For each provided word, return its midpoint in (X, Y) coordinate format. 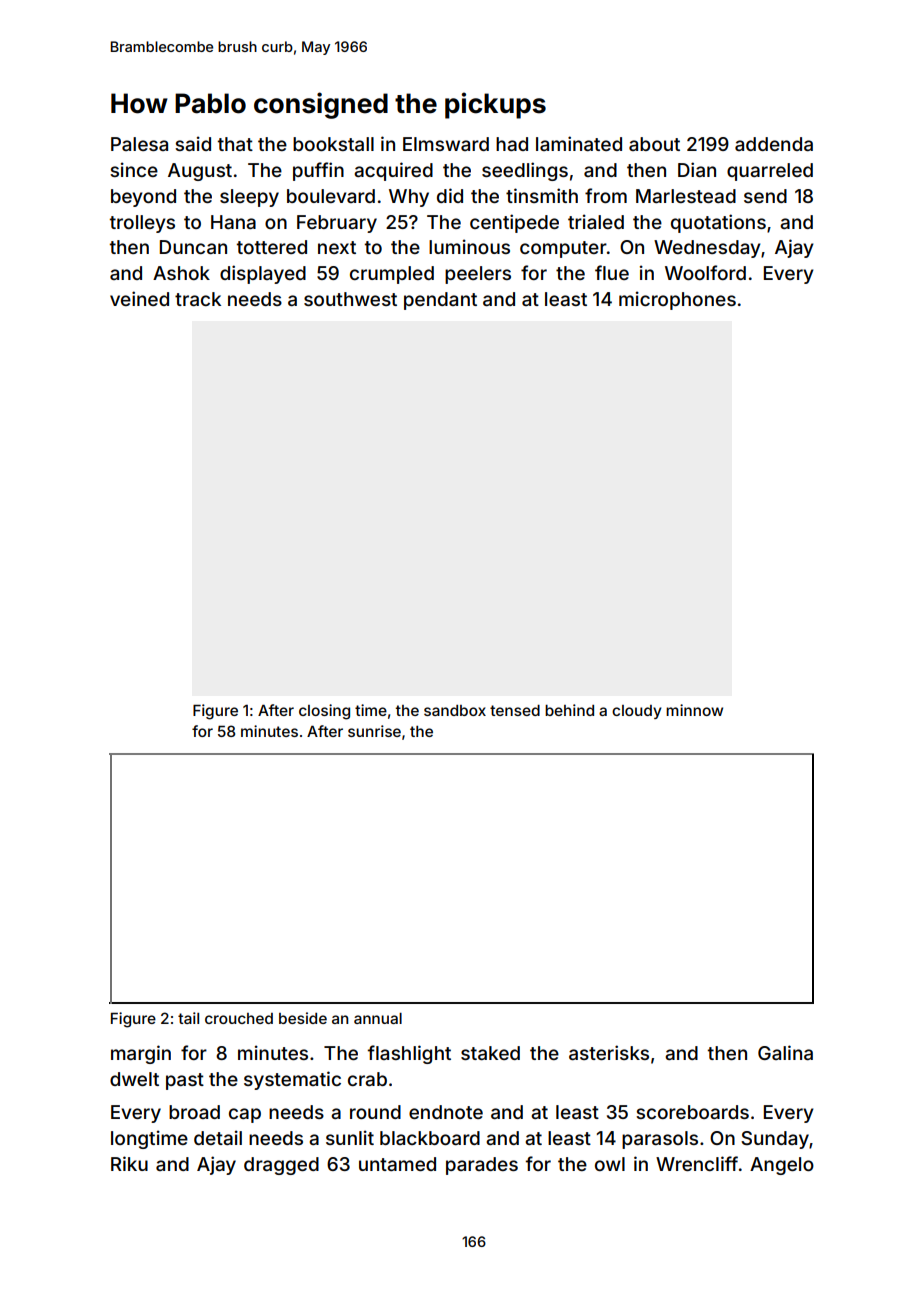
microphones (677, 300)
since (134, 169)
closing (324, 712)
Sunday (775, 1140)
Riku (129, 1163)
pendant (440, 301)
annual (378, 1018)
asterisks (609, 1052)
